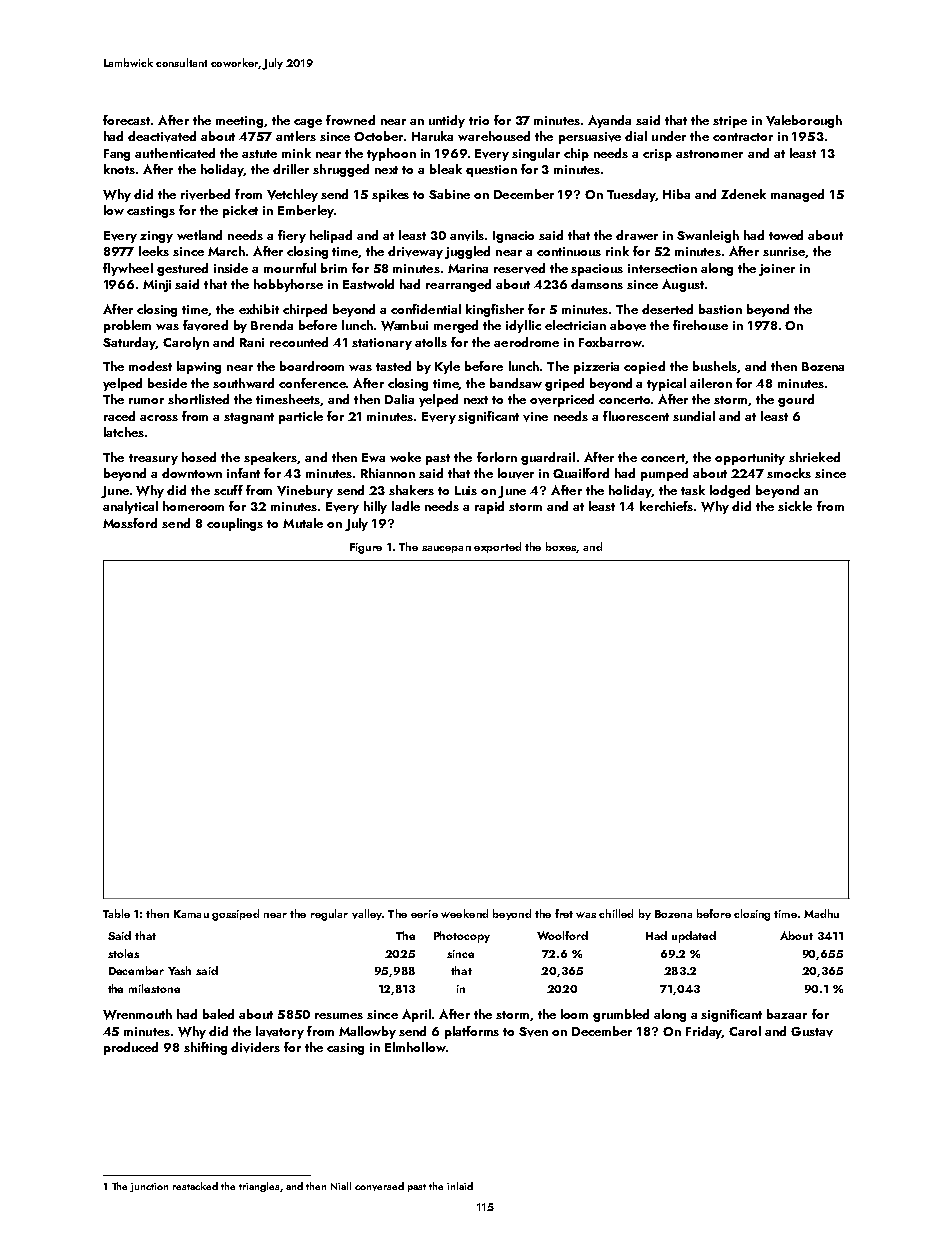  Describe the element at coordinates (489, 507) in the screenshot. I see `rapid` at that location.
